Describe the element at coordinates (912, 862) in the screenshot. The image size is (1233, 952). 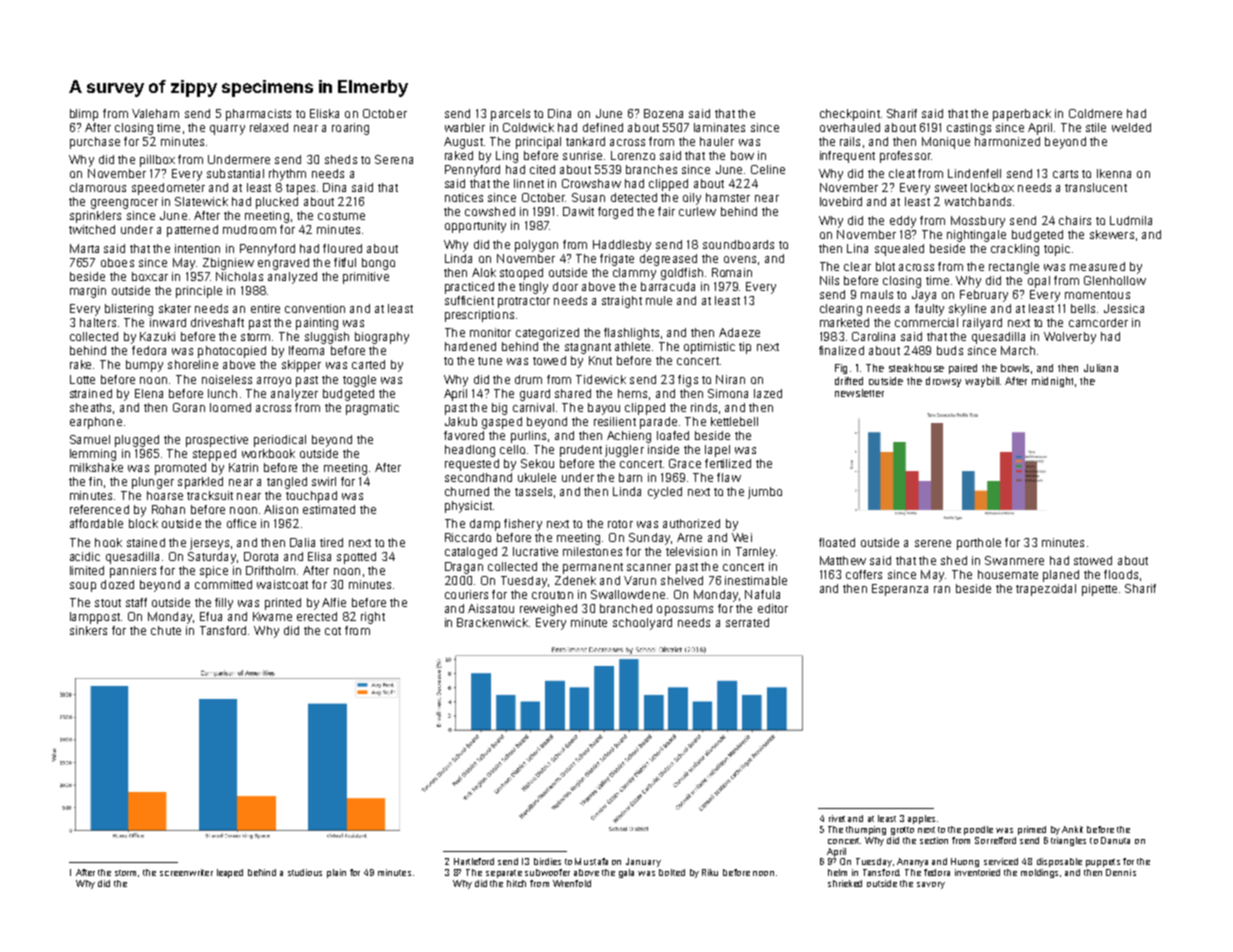
I see `Ananya` at that location.
